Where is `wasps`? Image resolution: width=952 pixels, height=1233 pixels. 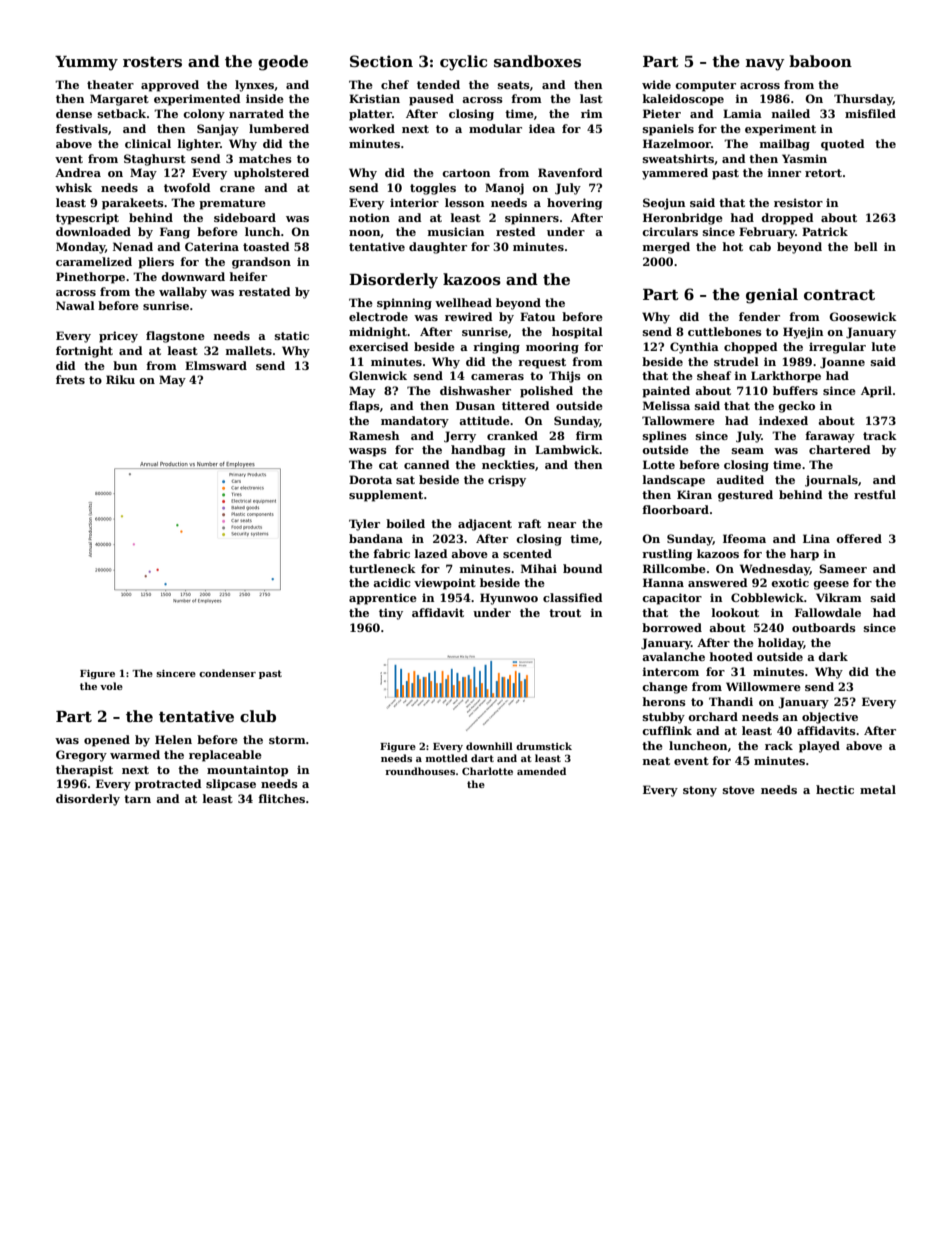
wasps is located at coordinates (368, 452).
